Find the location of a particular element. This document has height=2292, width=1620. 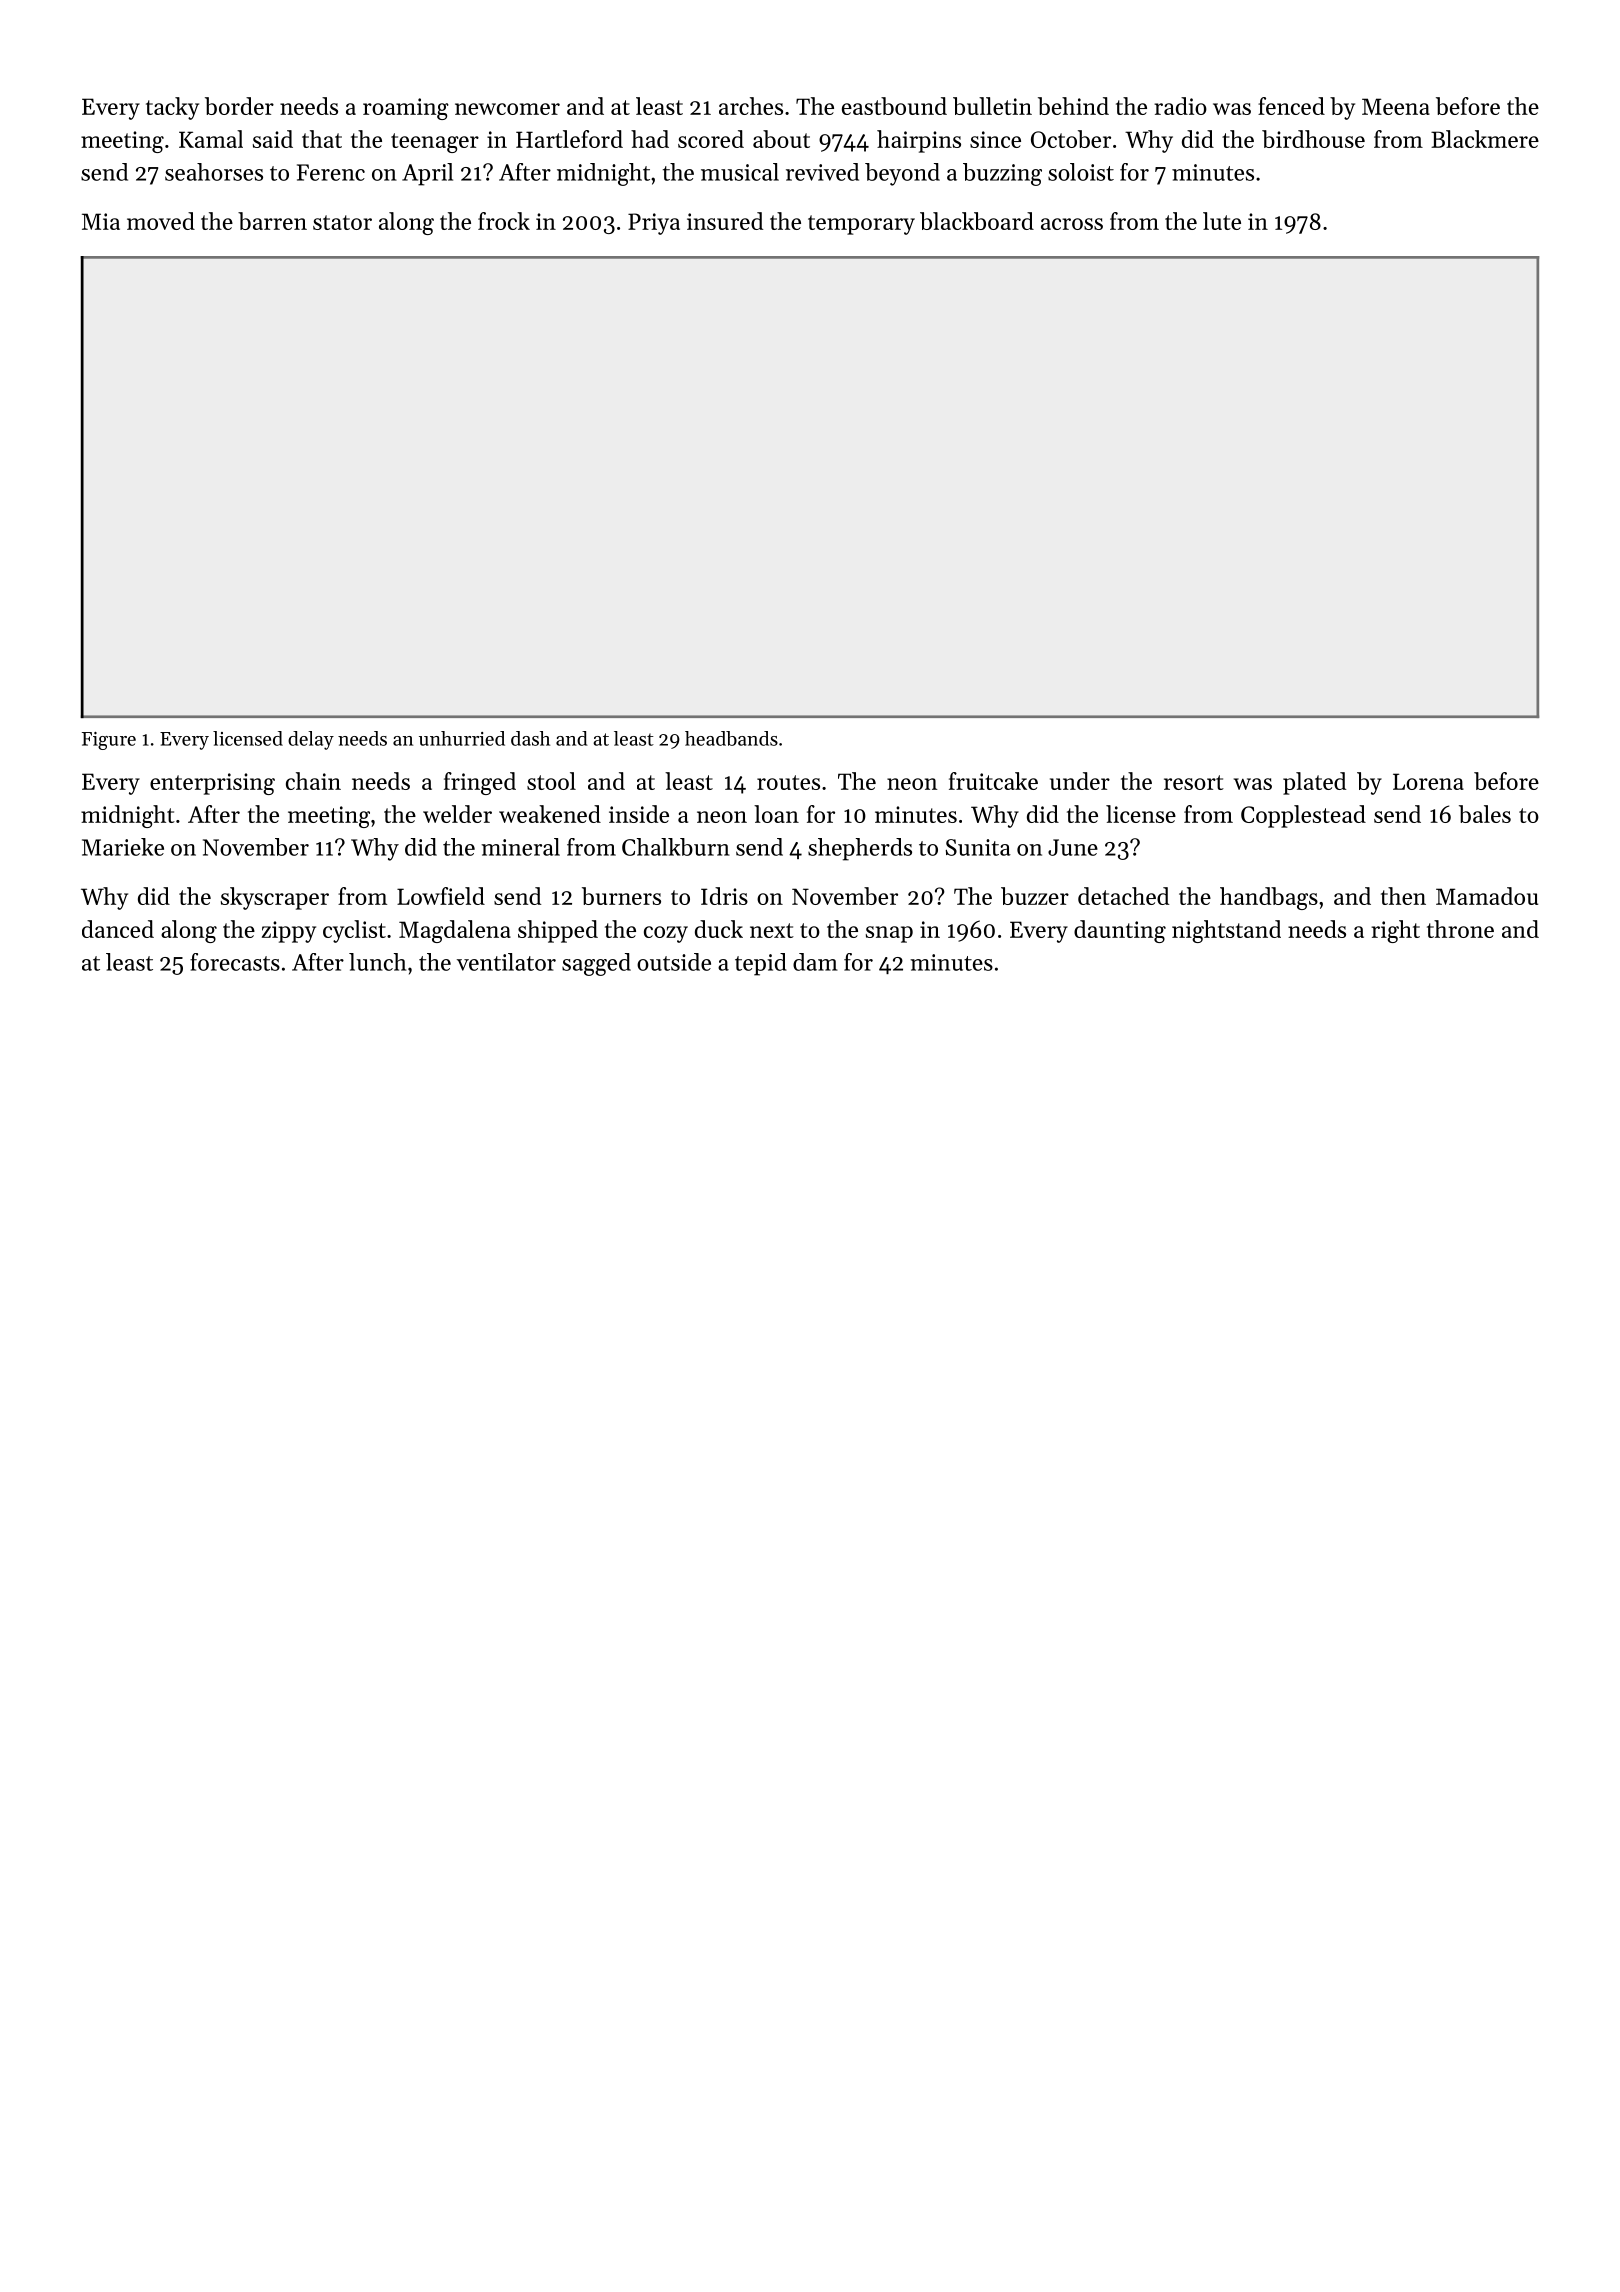

lute is located at coordinates (1222, 221).
